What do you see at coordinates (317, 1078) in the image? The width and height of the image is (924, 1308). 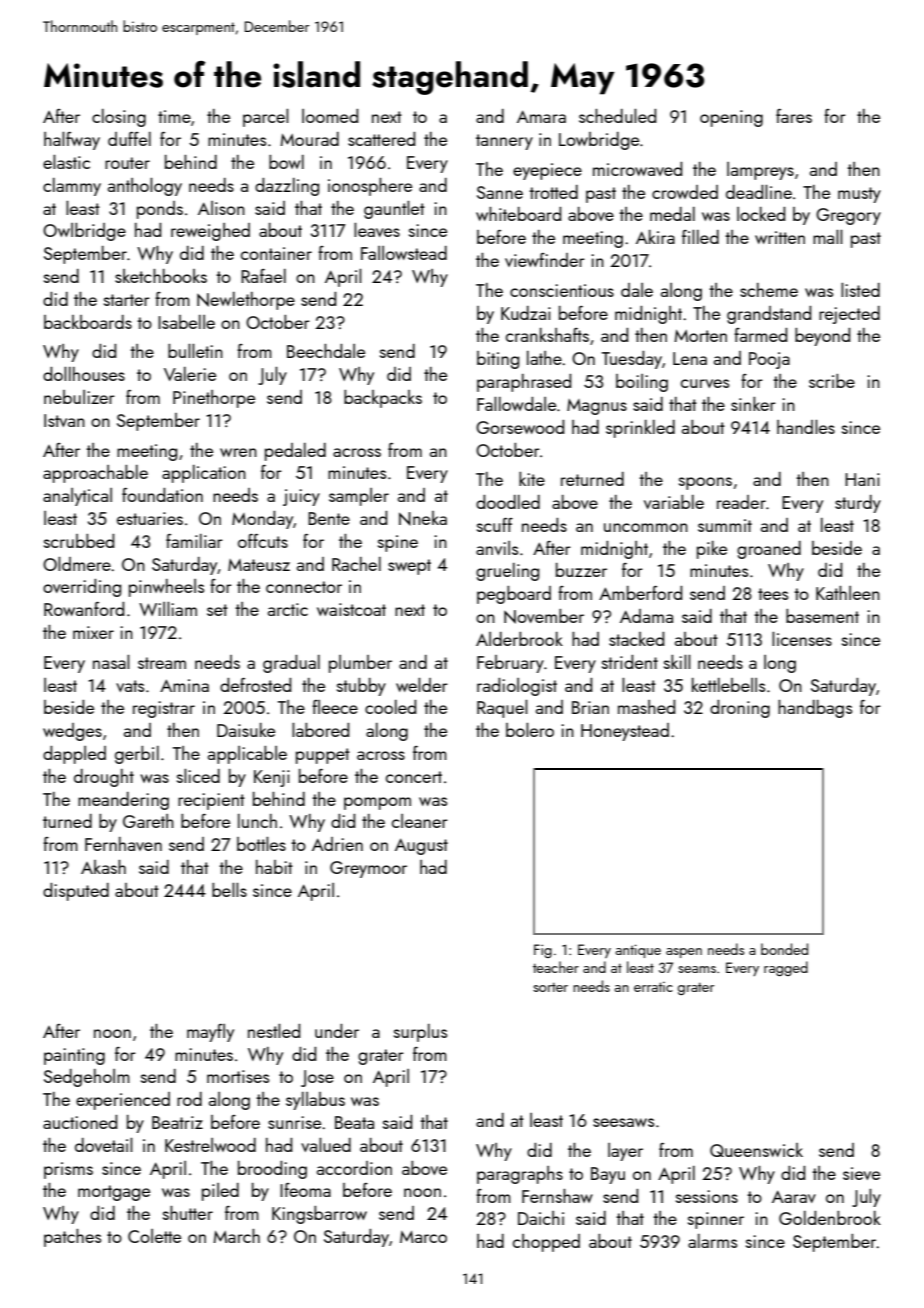 I see `Jose` at bounding box center [317, 1078].
